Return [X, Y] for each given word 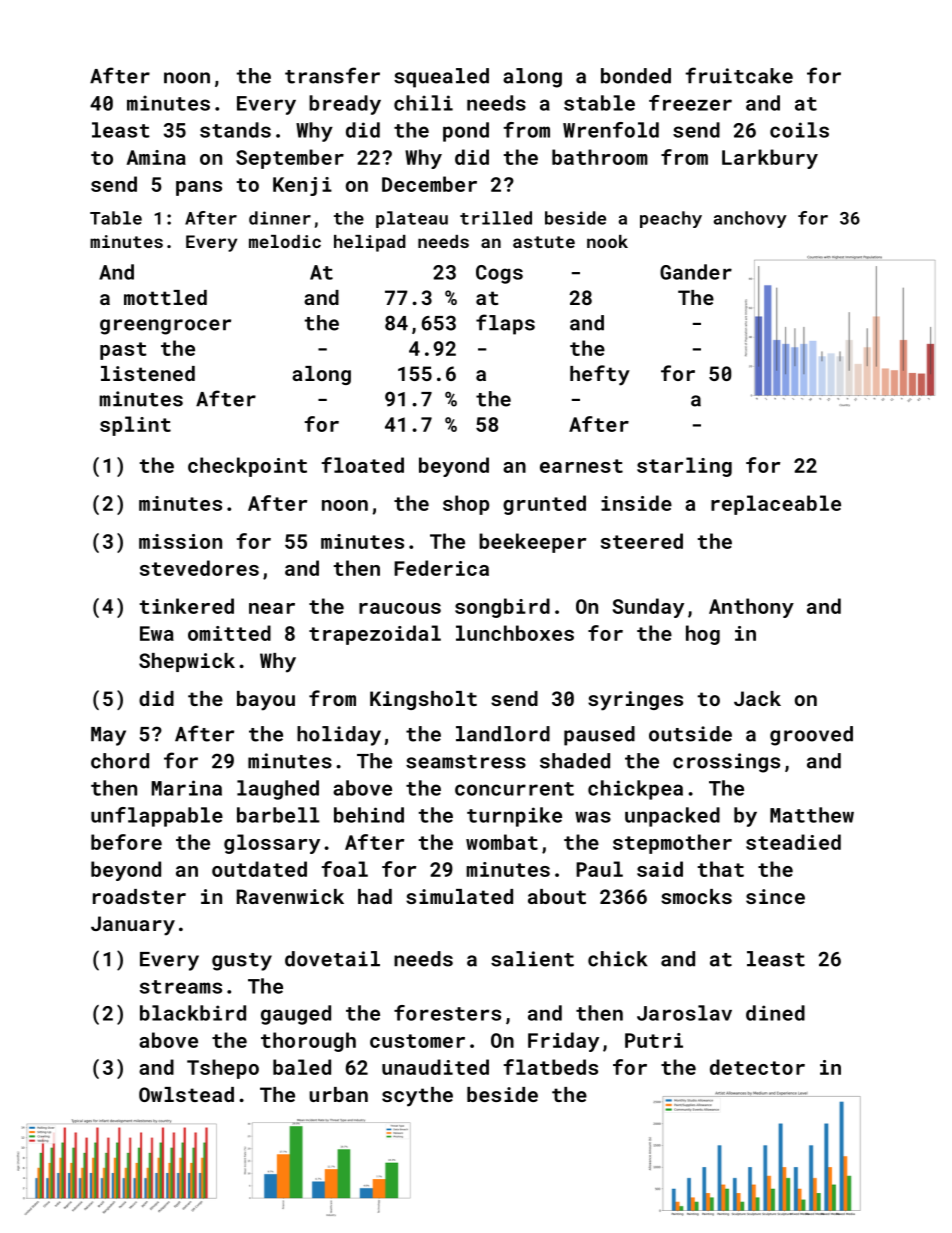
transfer [332, 75]
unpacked [672, 817]
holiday [339, 736]
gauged [296, 1015]
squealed [441, 78]
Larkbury [770, 159]
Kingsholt [423, 700]
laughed [278, 790]
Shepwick [187, 662]
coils [799, 130]
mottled [165, 297]
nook [607, 241]
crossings [726, 763]
